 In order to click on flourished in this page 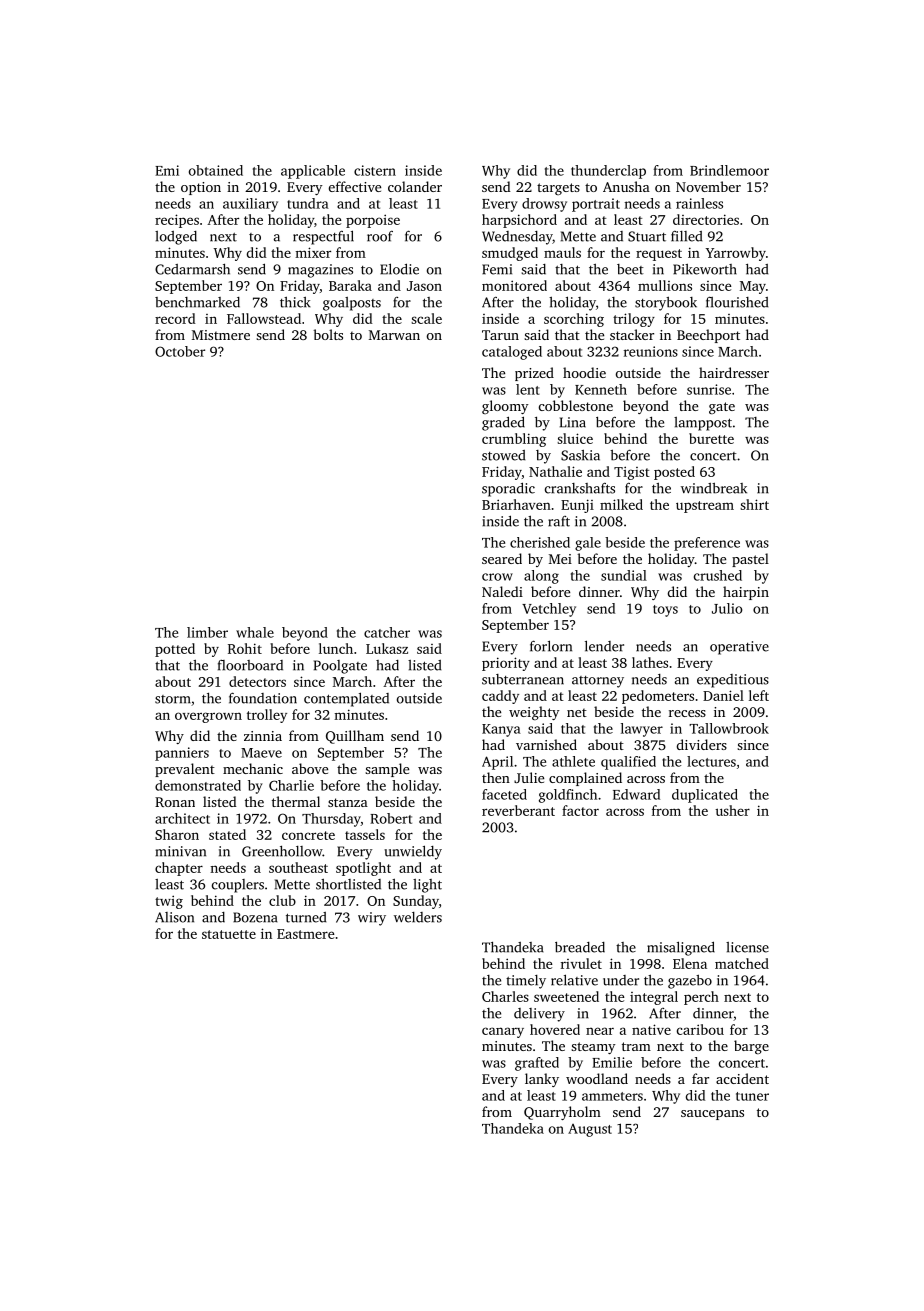, I will do `click(737, 302)`.
